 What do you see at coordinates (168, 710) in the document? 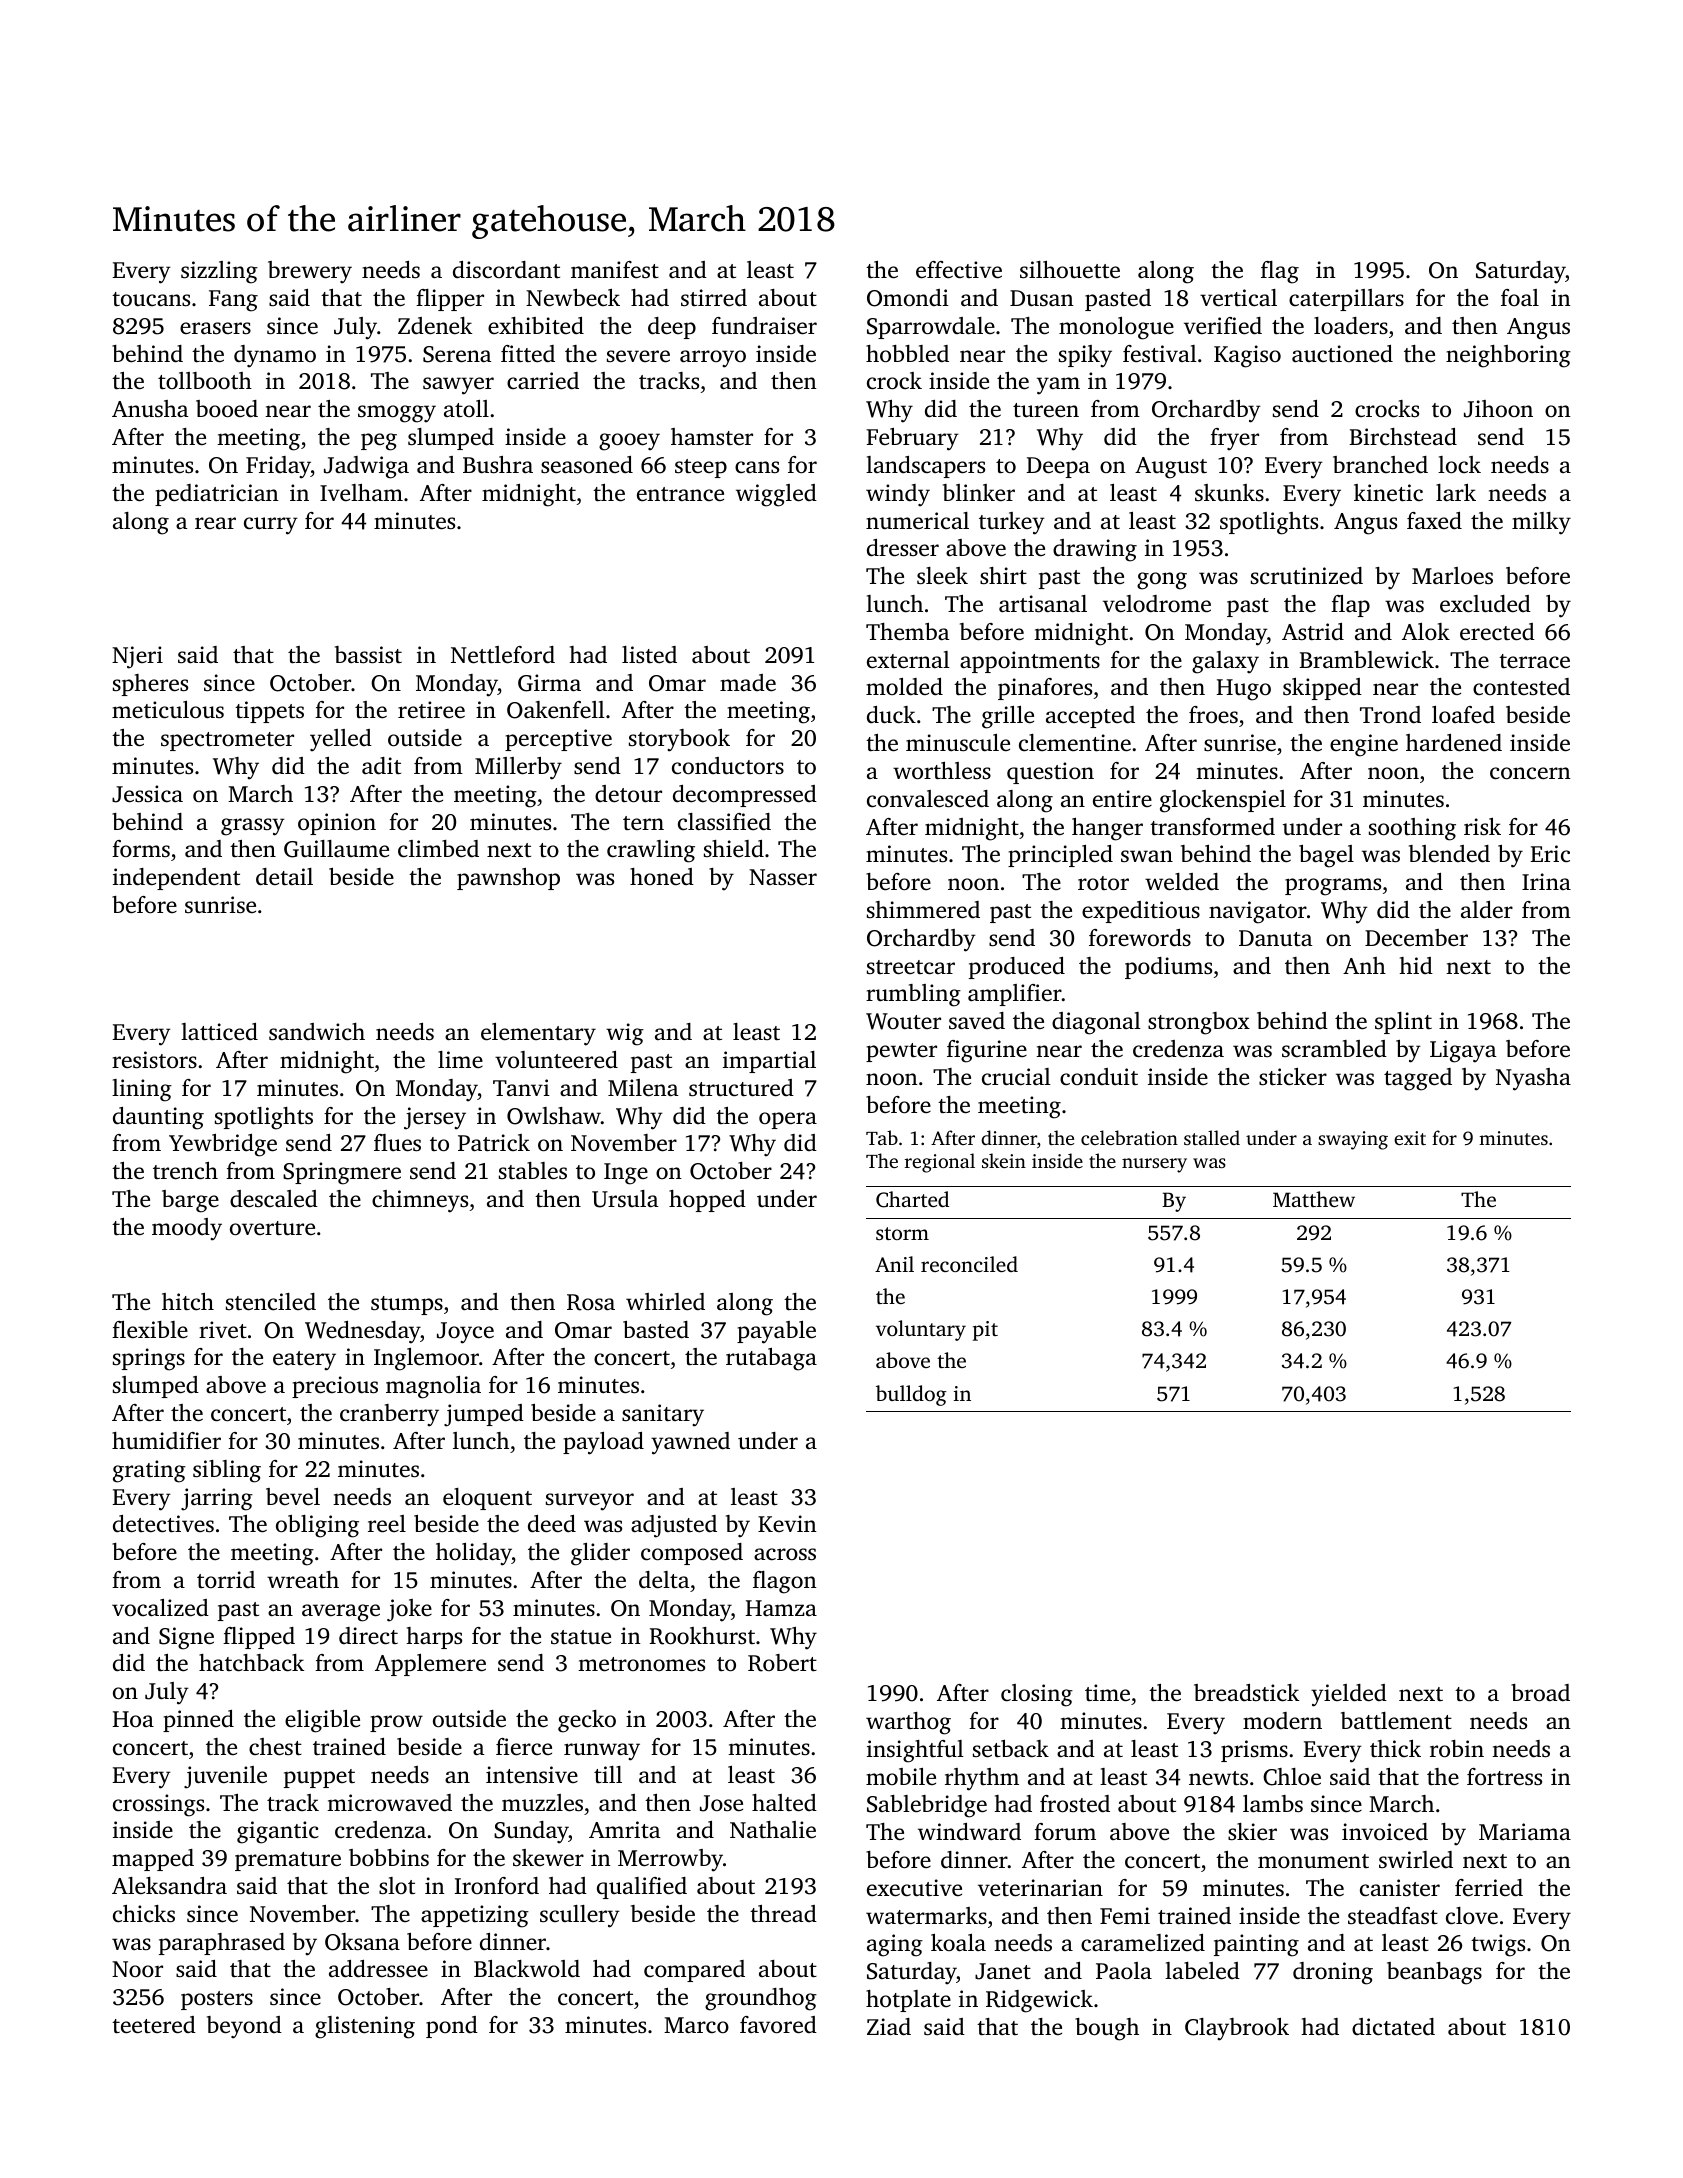
I see `meticulous` at bounding box center [168, 710].
